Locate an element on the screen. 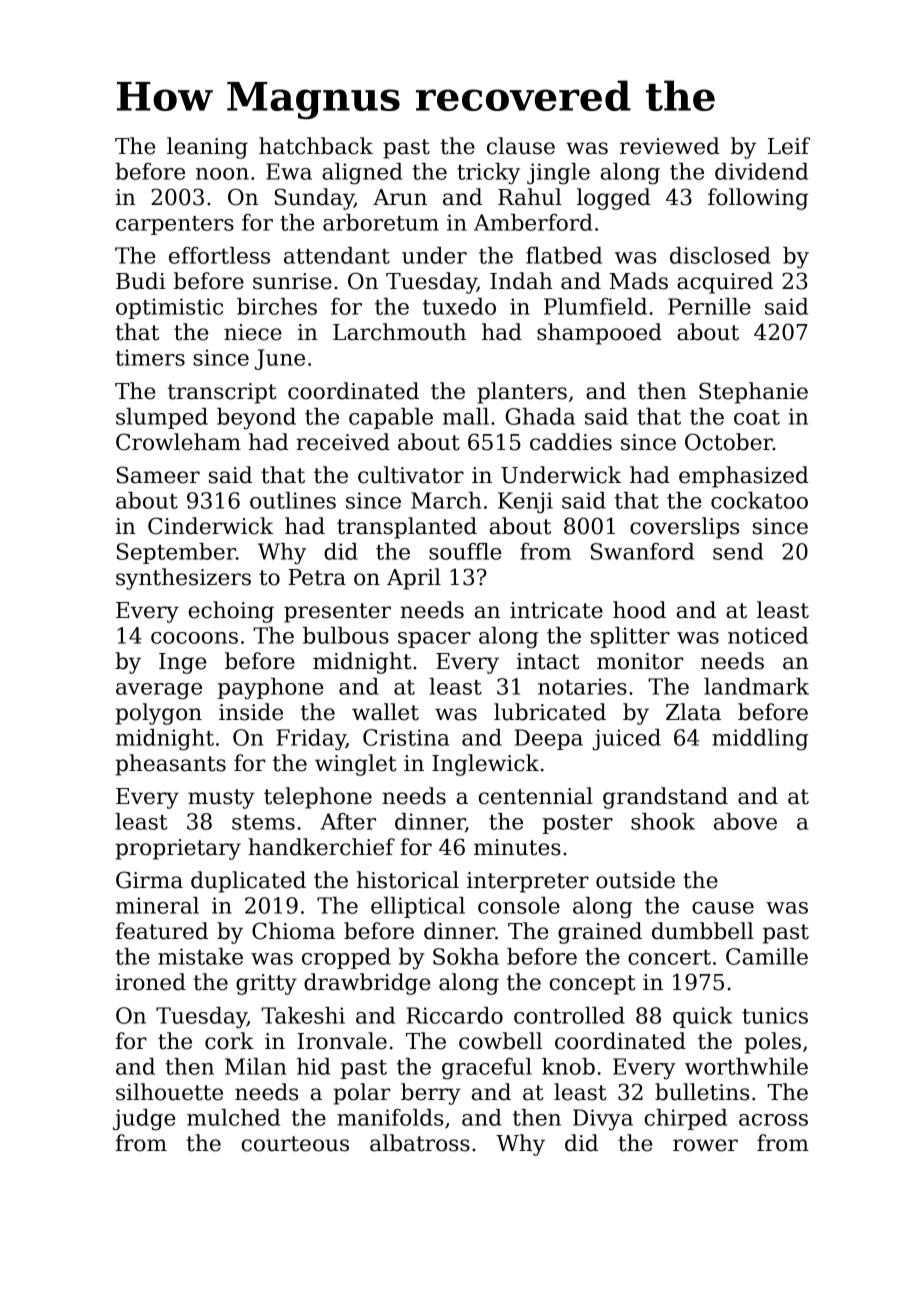 The image size is (924, 1314). Takeshi is located at coordinates (303, 1015).
